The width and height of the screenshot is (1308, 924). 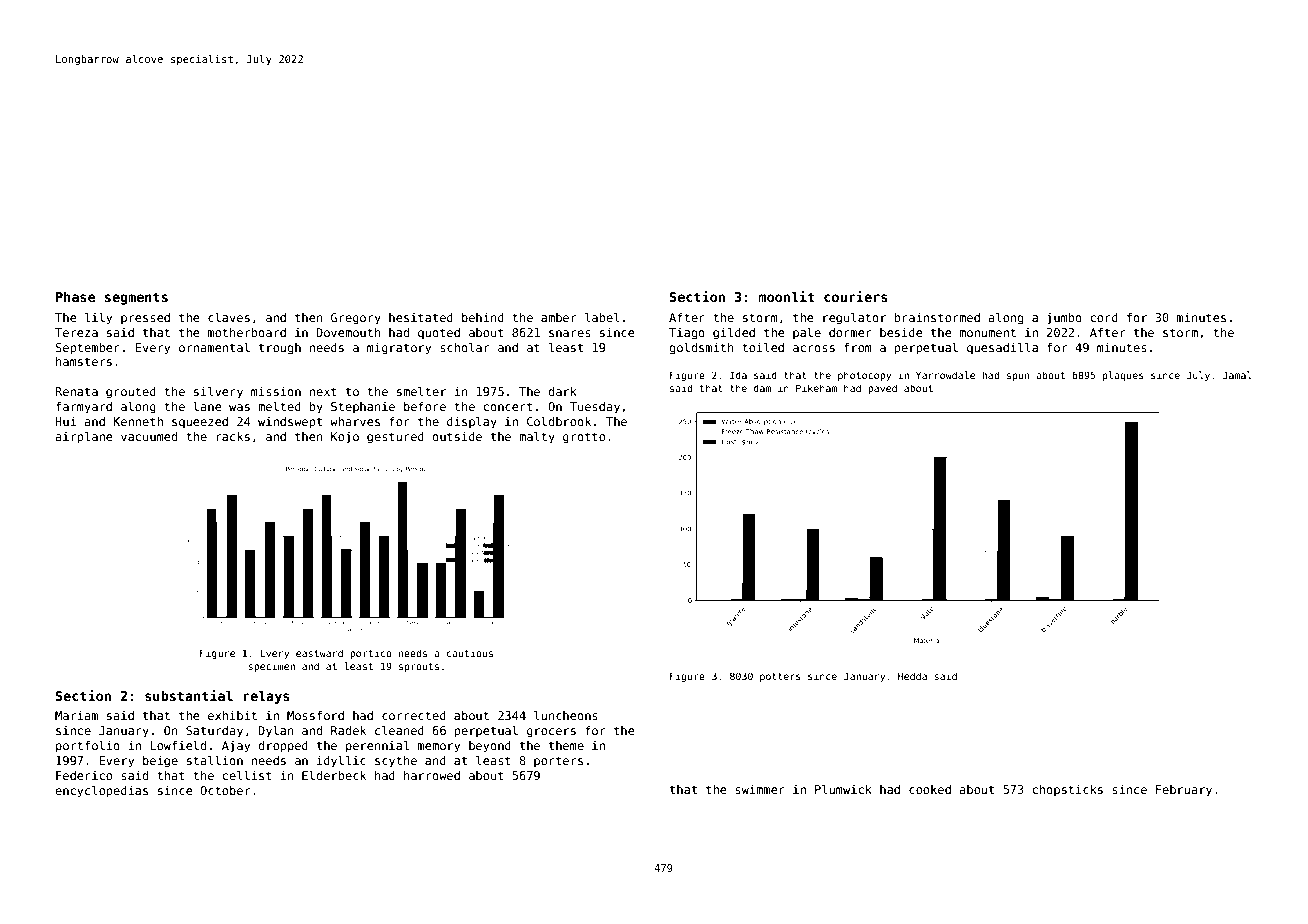 What do you see at coordinates (98, 319) in the screenshot?
I see `lily` at bounding box center [98, 319].
